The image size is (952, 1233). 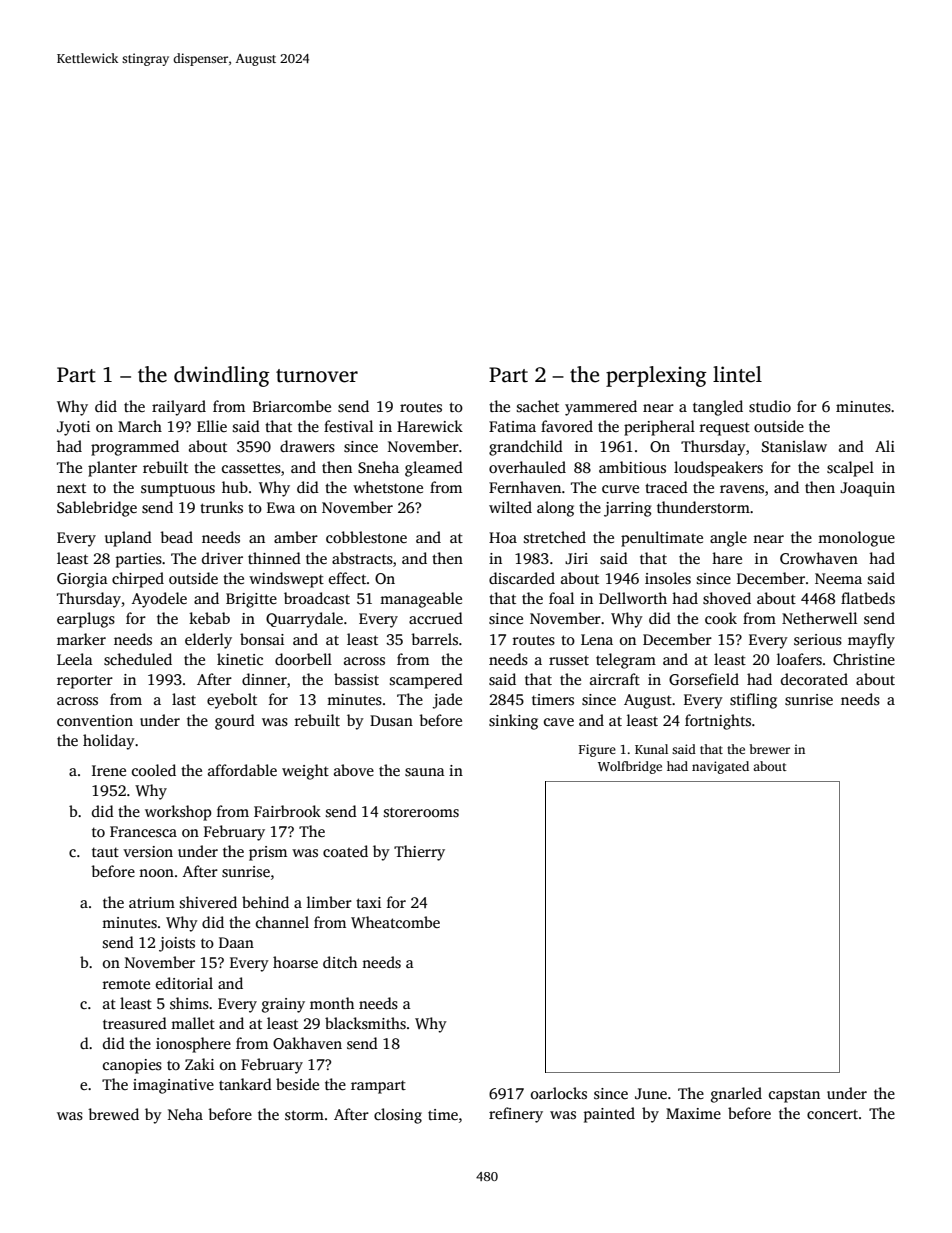 I want to click on navigated, so click(x=720, y=767).
